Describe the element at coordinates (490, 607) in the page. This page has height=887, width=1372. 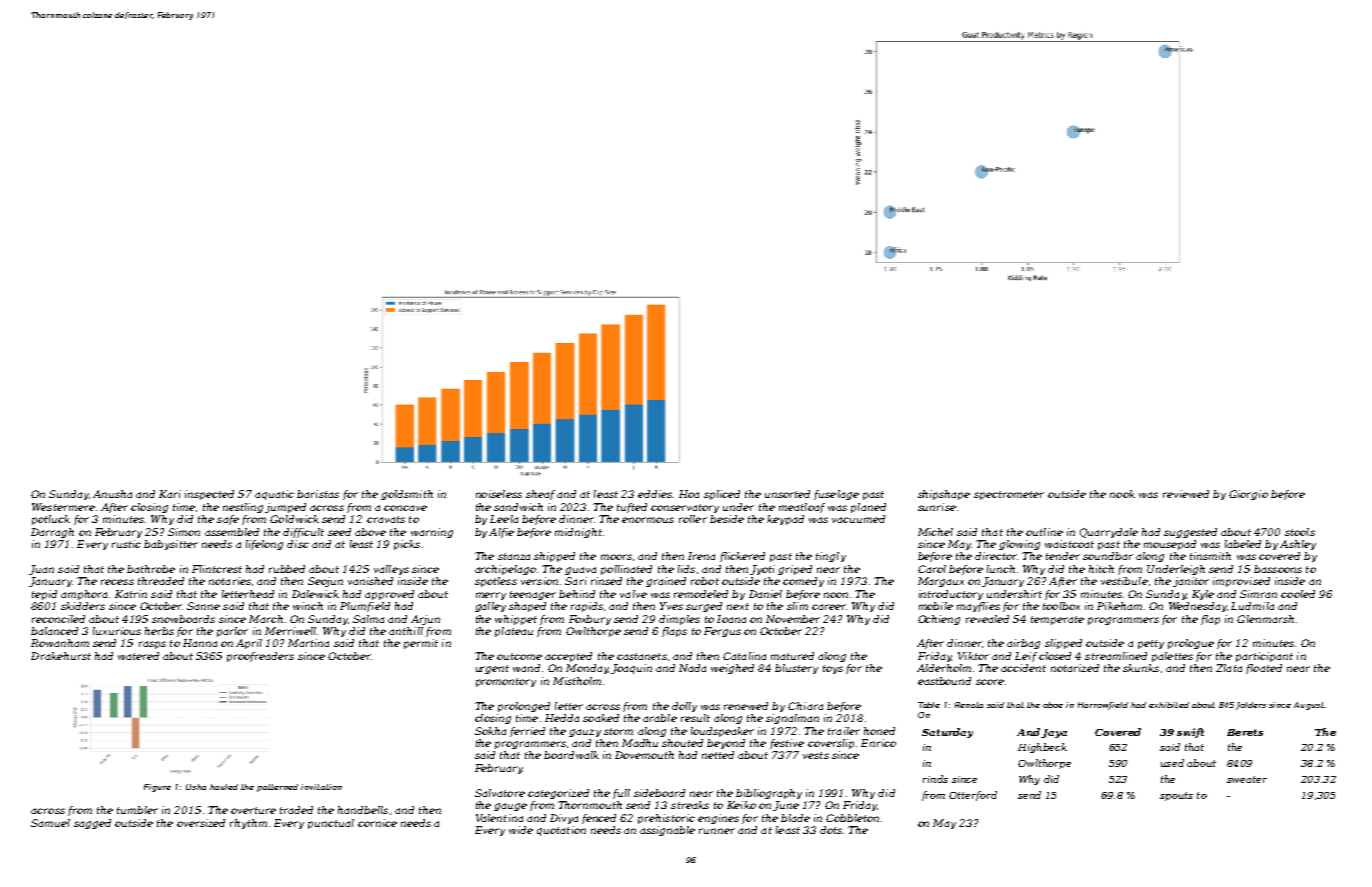
I see `galley` at that location.
